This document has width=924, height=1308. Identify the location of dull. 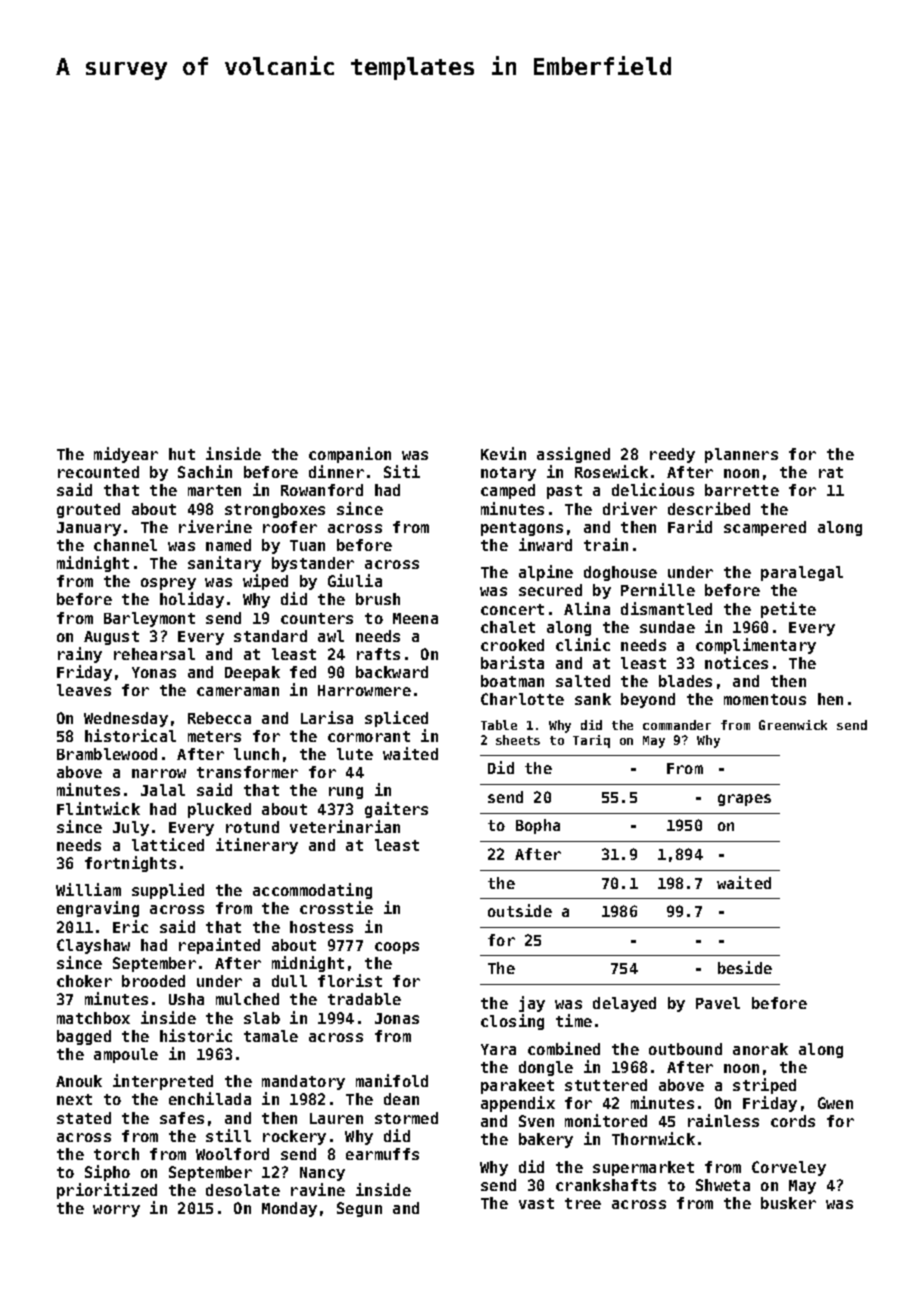
(289, 981).
